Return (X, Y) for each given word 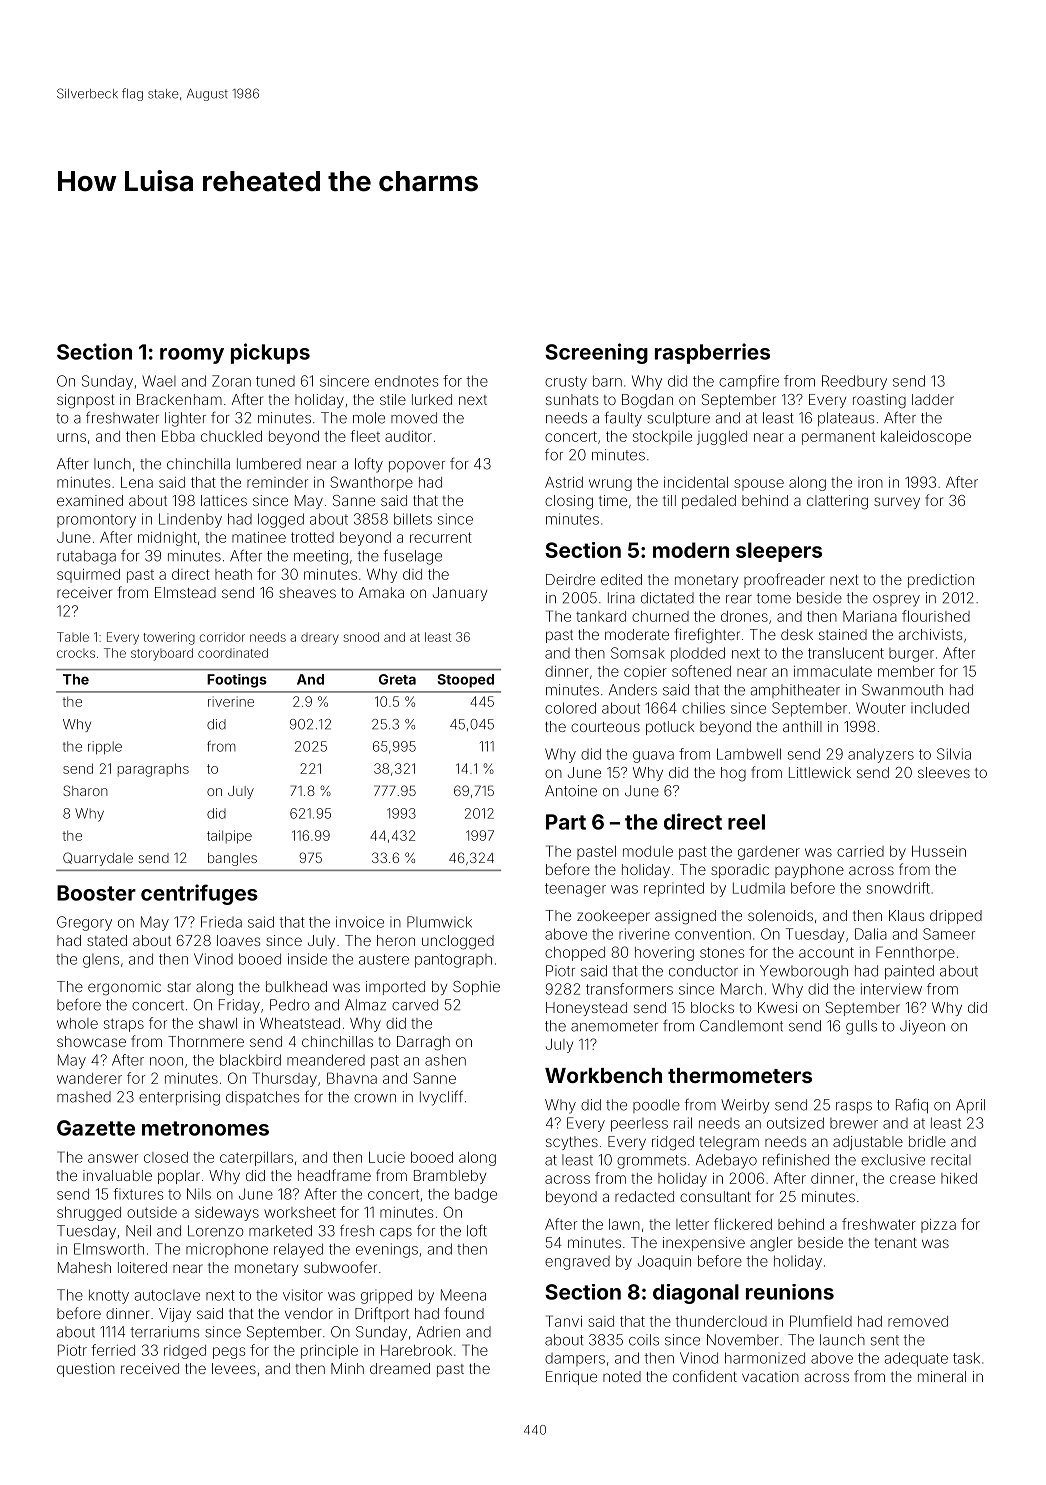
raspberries (712, 353)
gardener (769, 853)
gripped (386, 1296)
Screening (596, 353)
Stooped (465, 681)
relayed (298, 1250)
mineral (942, 1376)
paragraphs (153, 770)
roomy (192, 356)
